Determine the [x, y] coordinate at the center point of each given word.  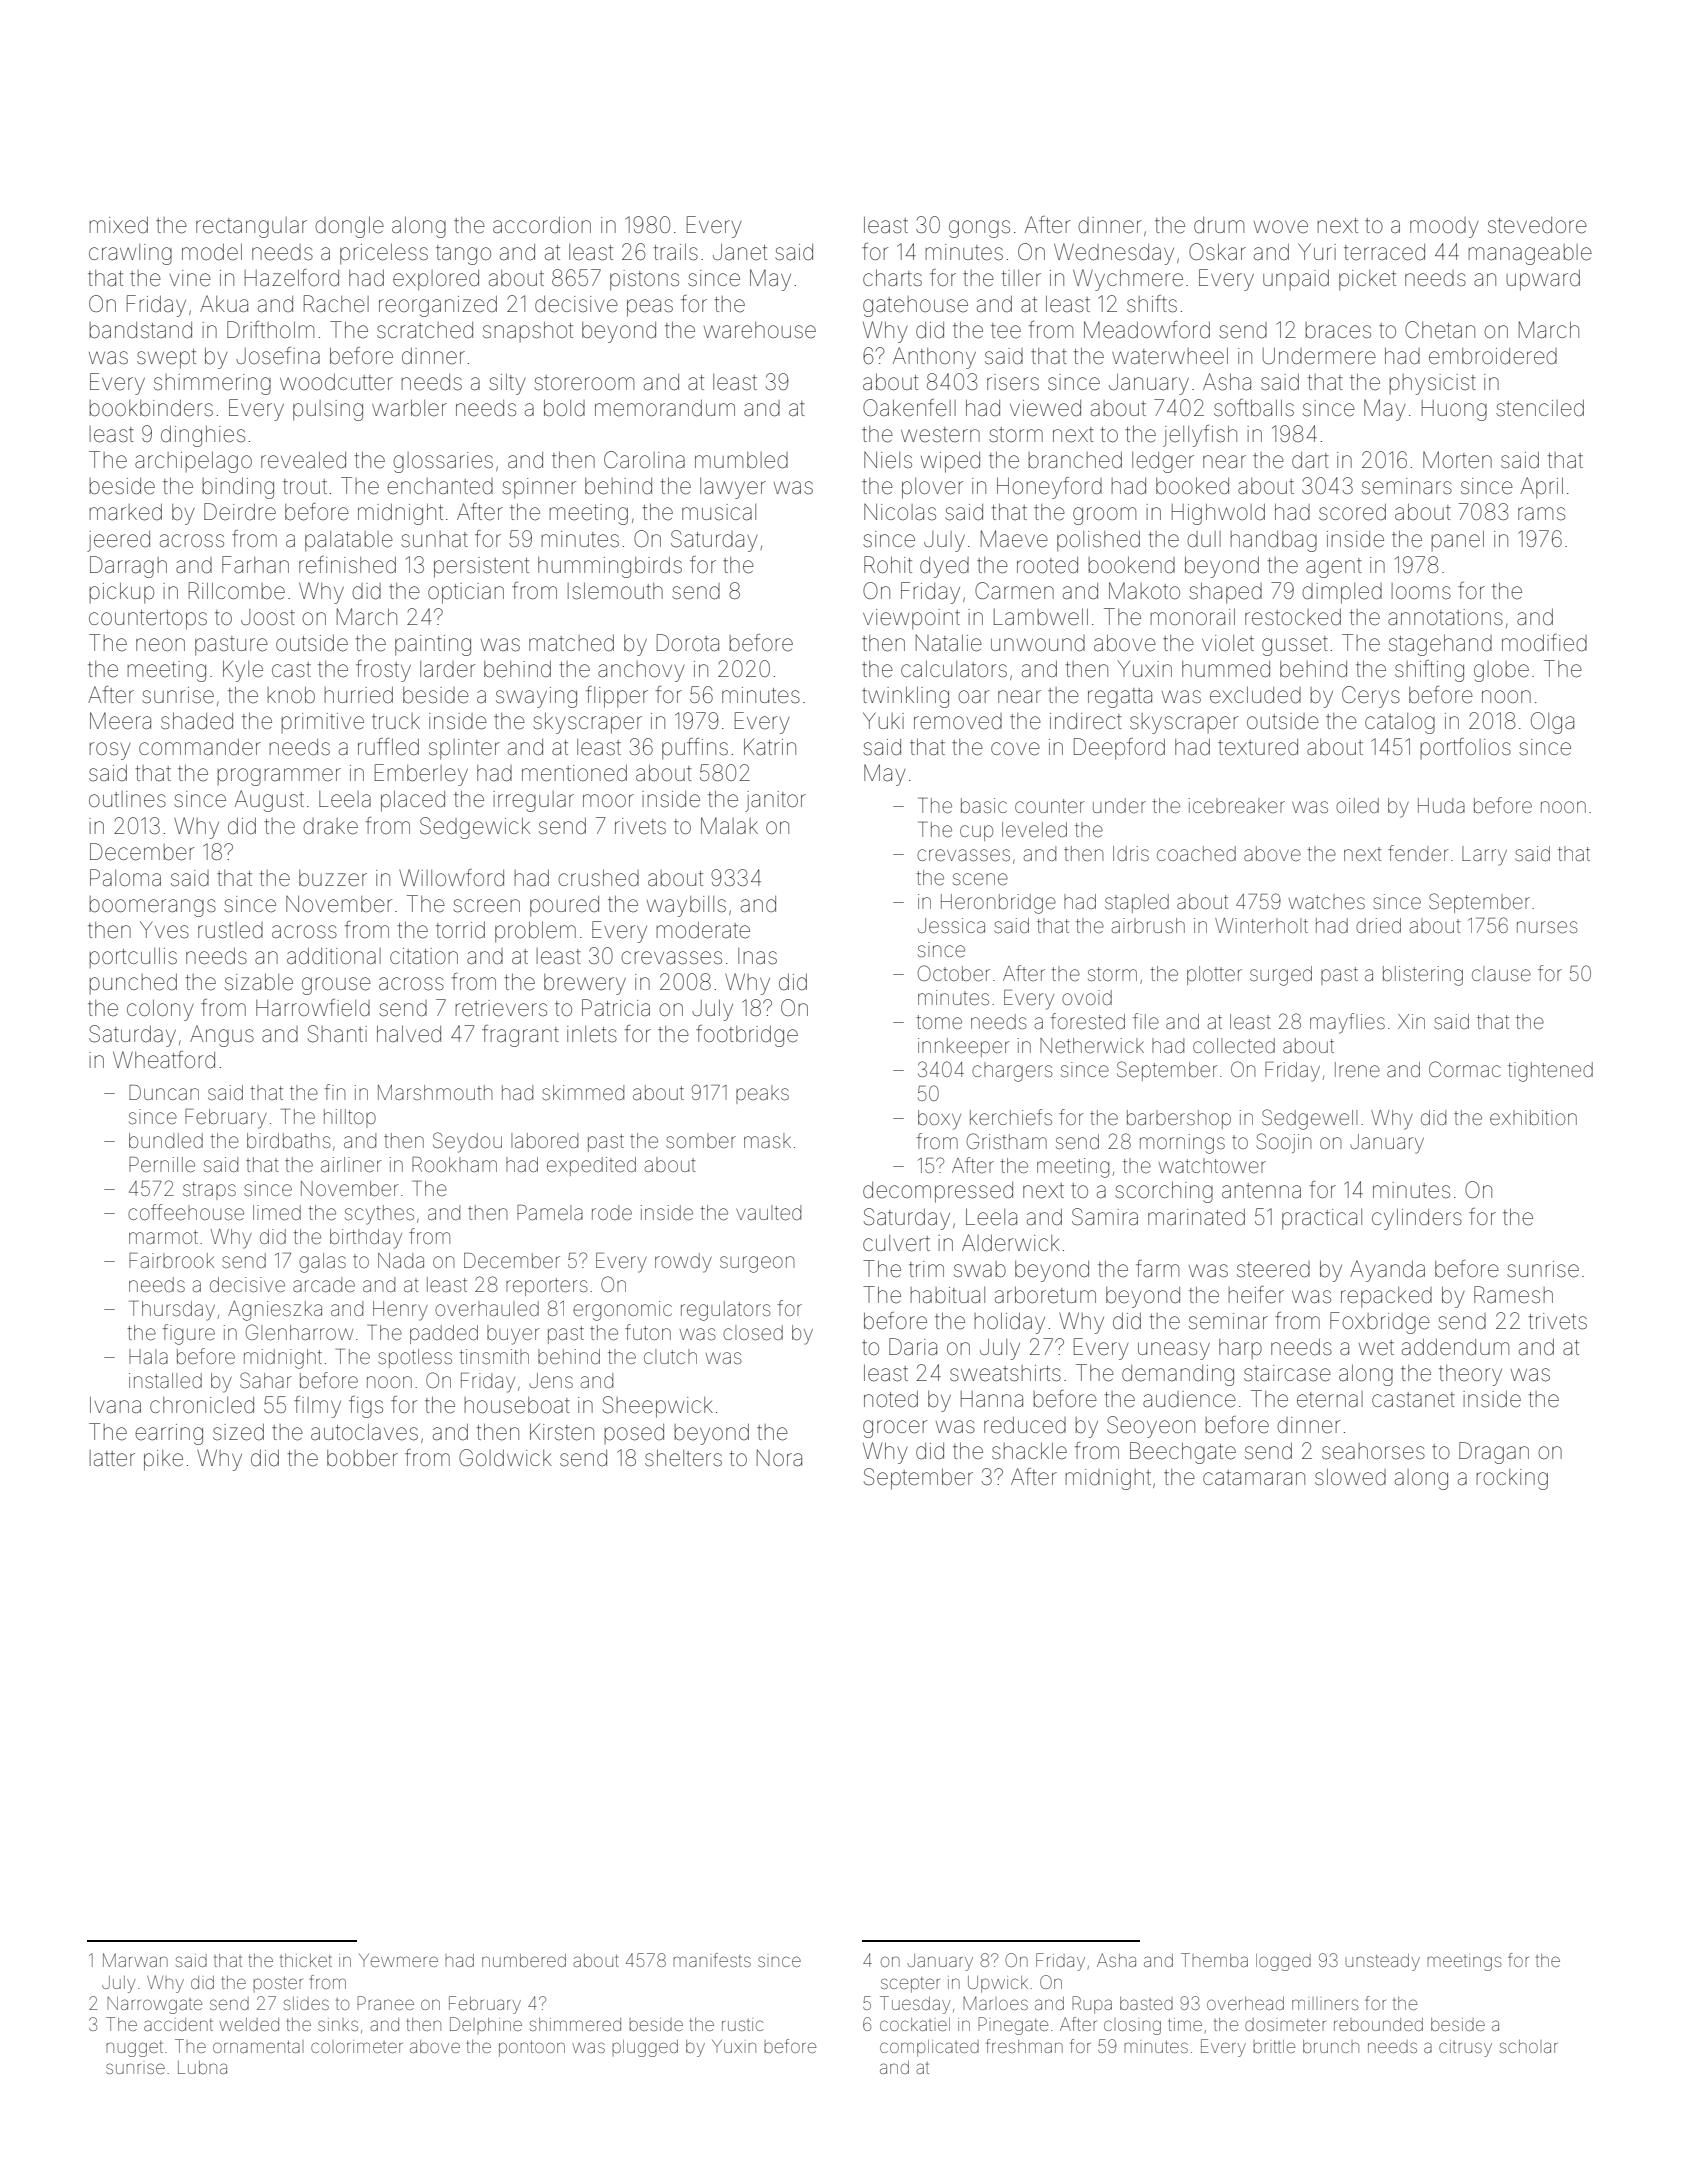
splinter [464, 749]
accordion [542, 225]
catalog [1400, 723]
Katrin [770, 747]
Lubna [202, 2067]
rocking [1512, 1479]
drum [1219, 225]
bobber [362, 1458]
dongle [349, 227]
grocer [895, 1429]
